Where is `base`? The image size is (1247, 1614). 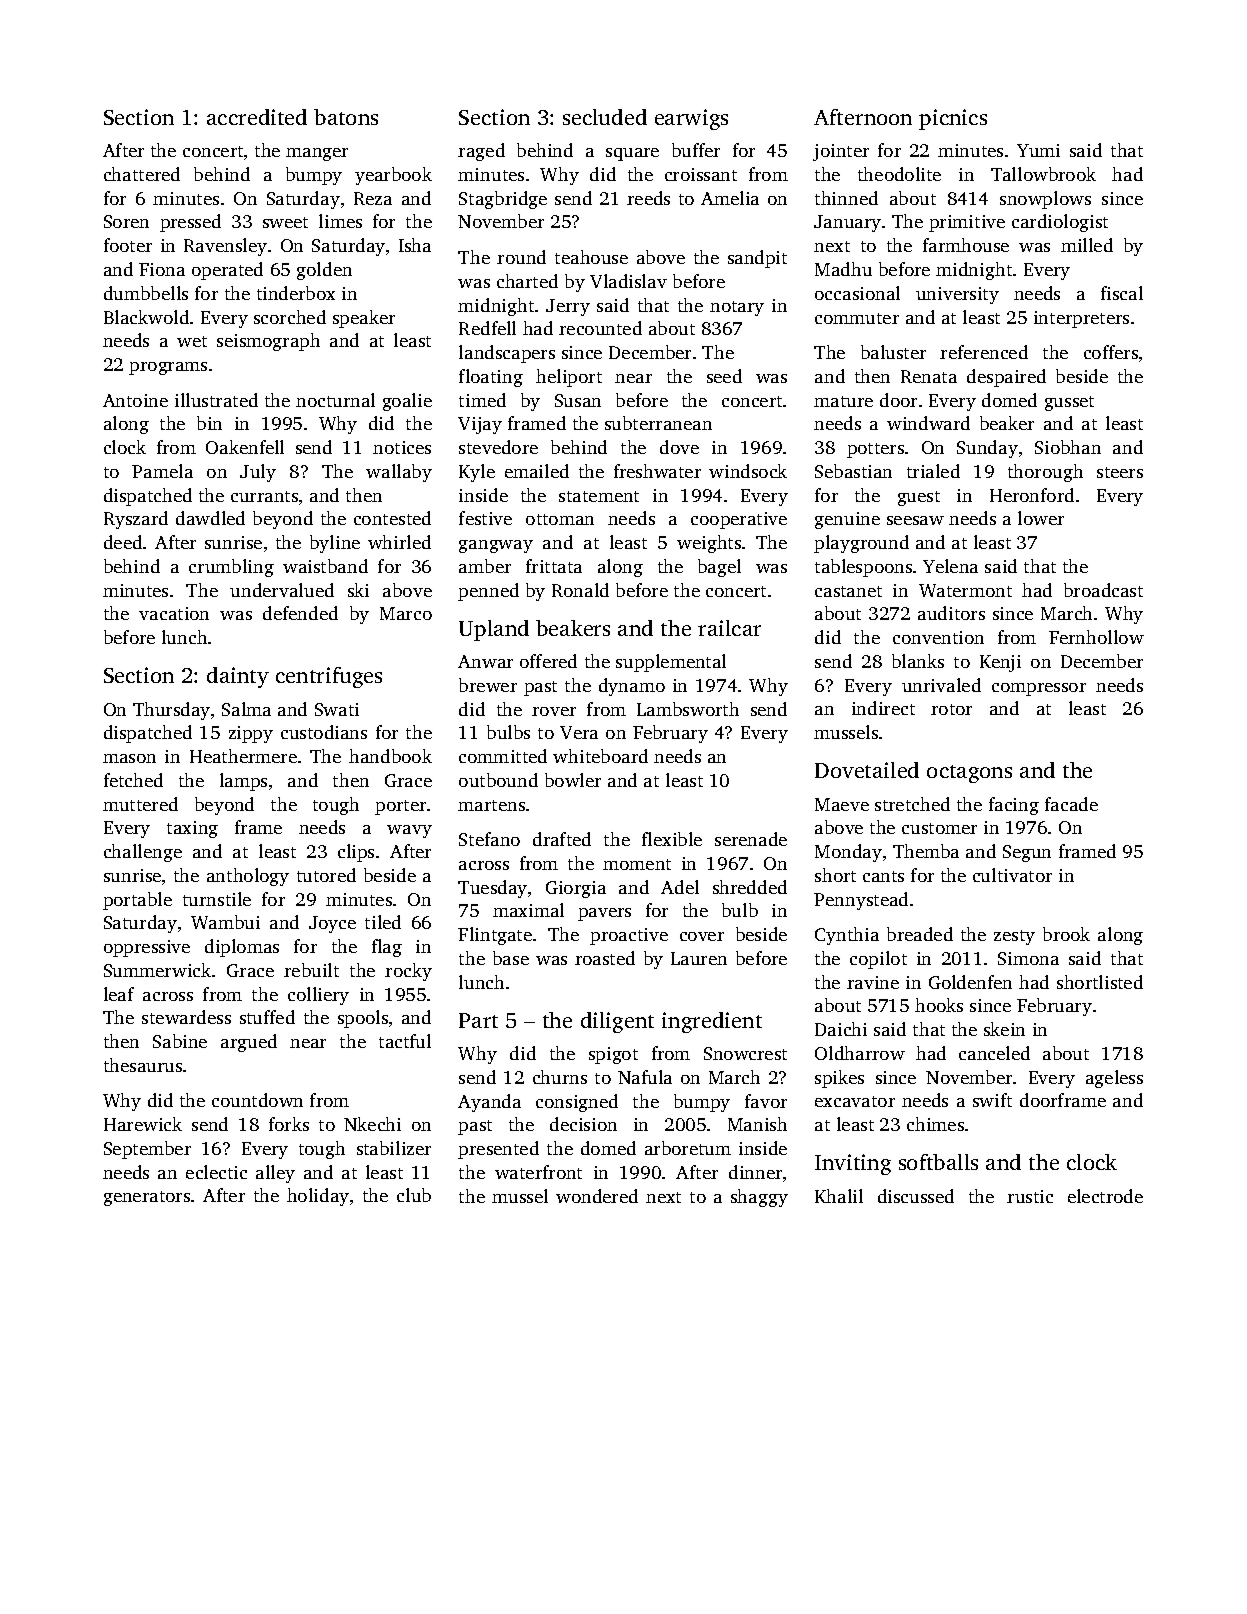
base is located at coordinates (511, 958).
